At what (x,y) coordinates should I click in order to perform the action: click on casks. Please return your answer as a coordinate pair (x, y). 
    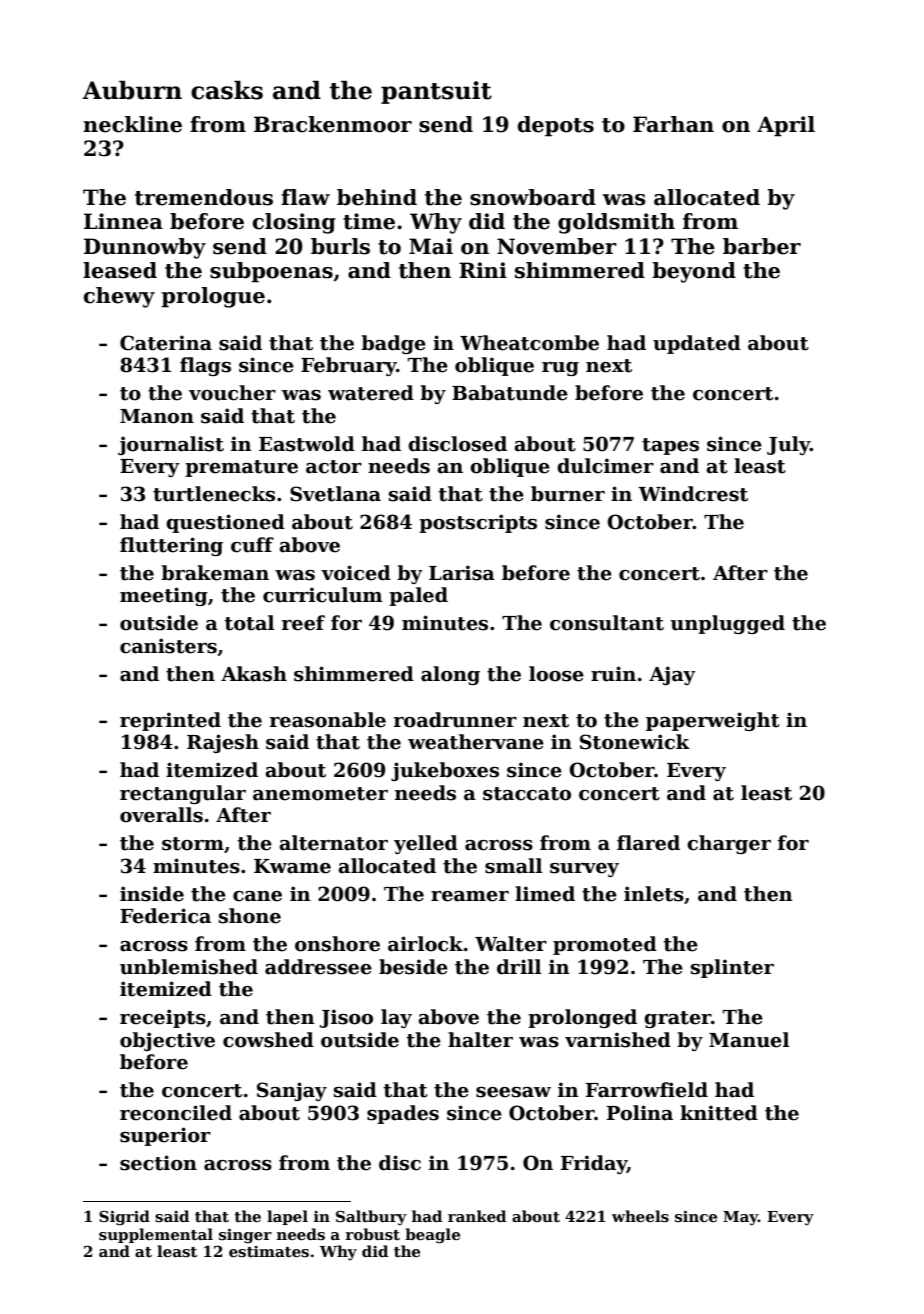
    Looking at the image, I should click on (227, 90).
